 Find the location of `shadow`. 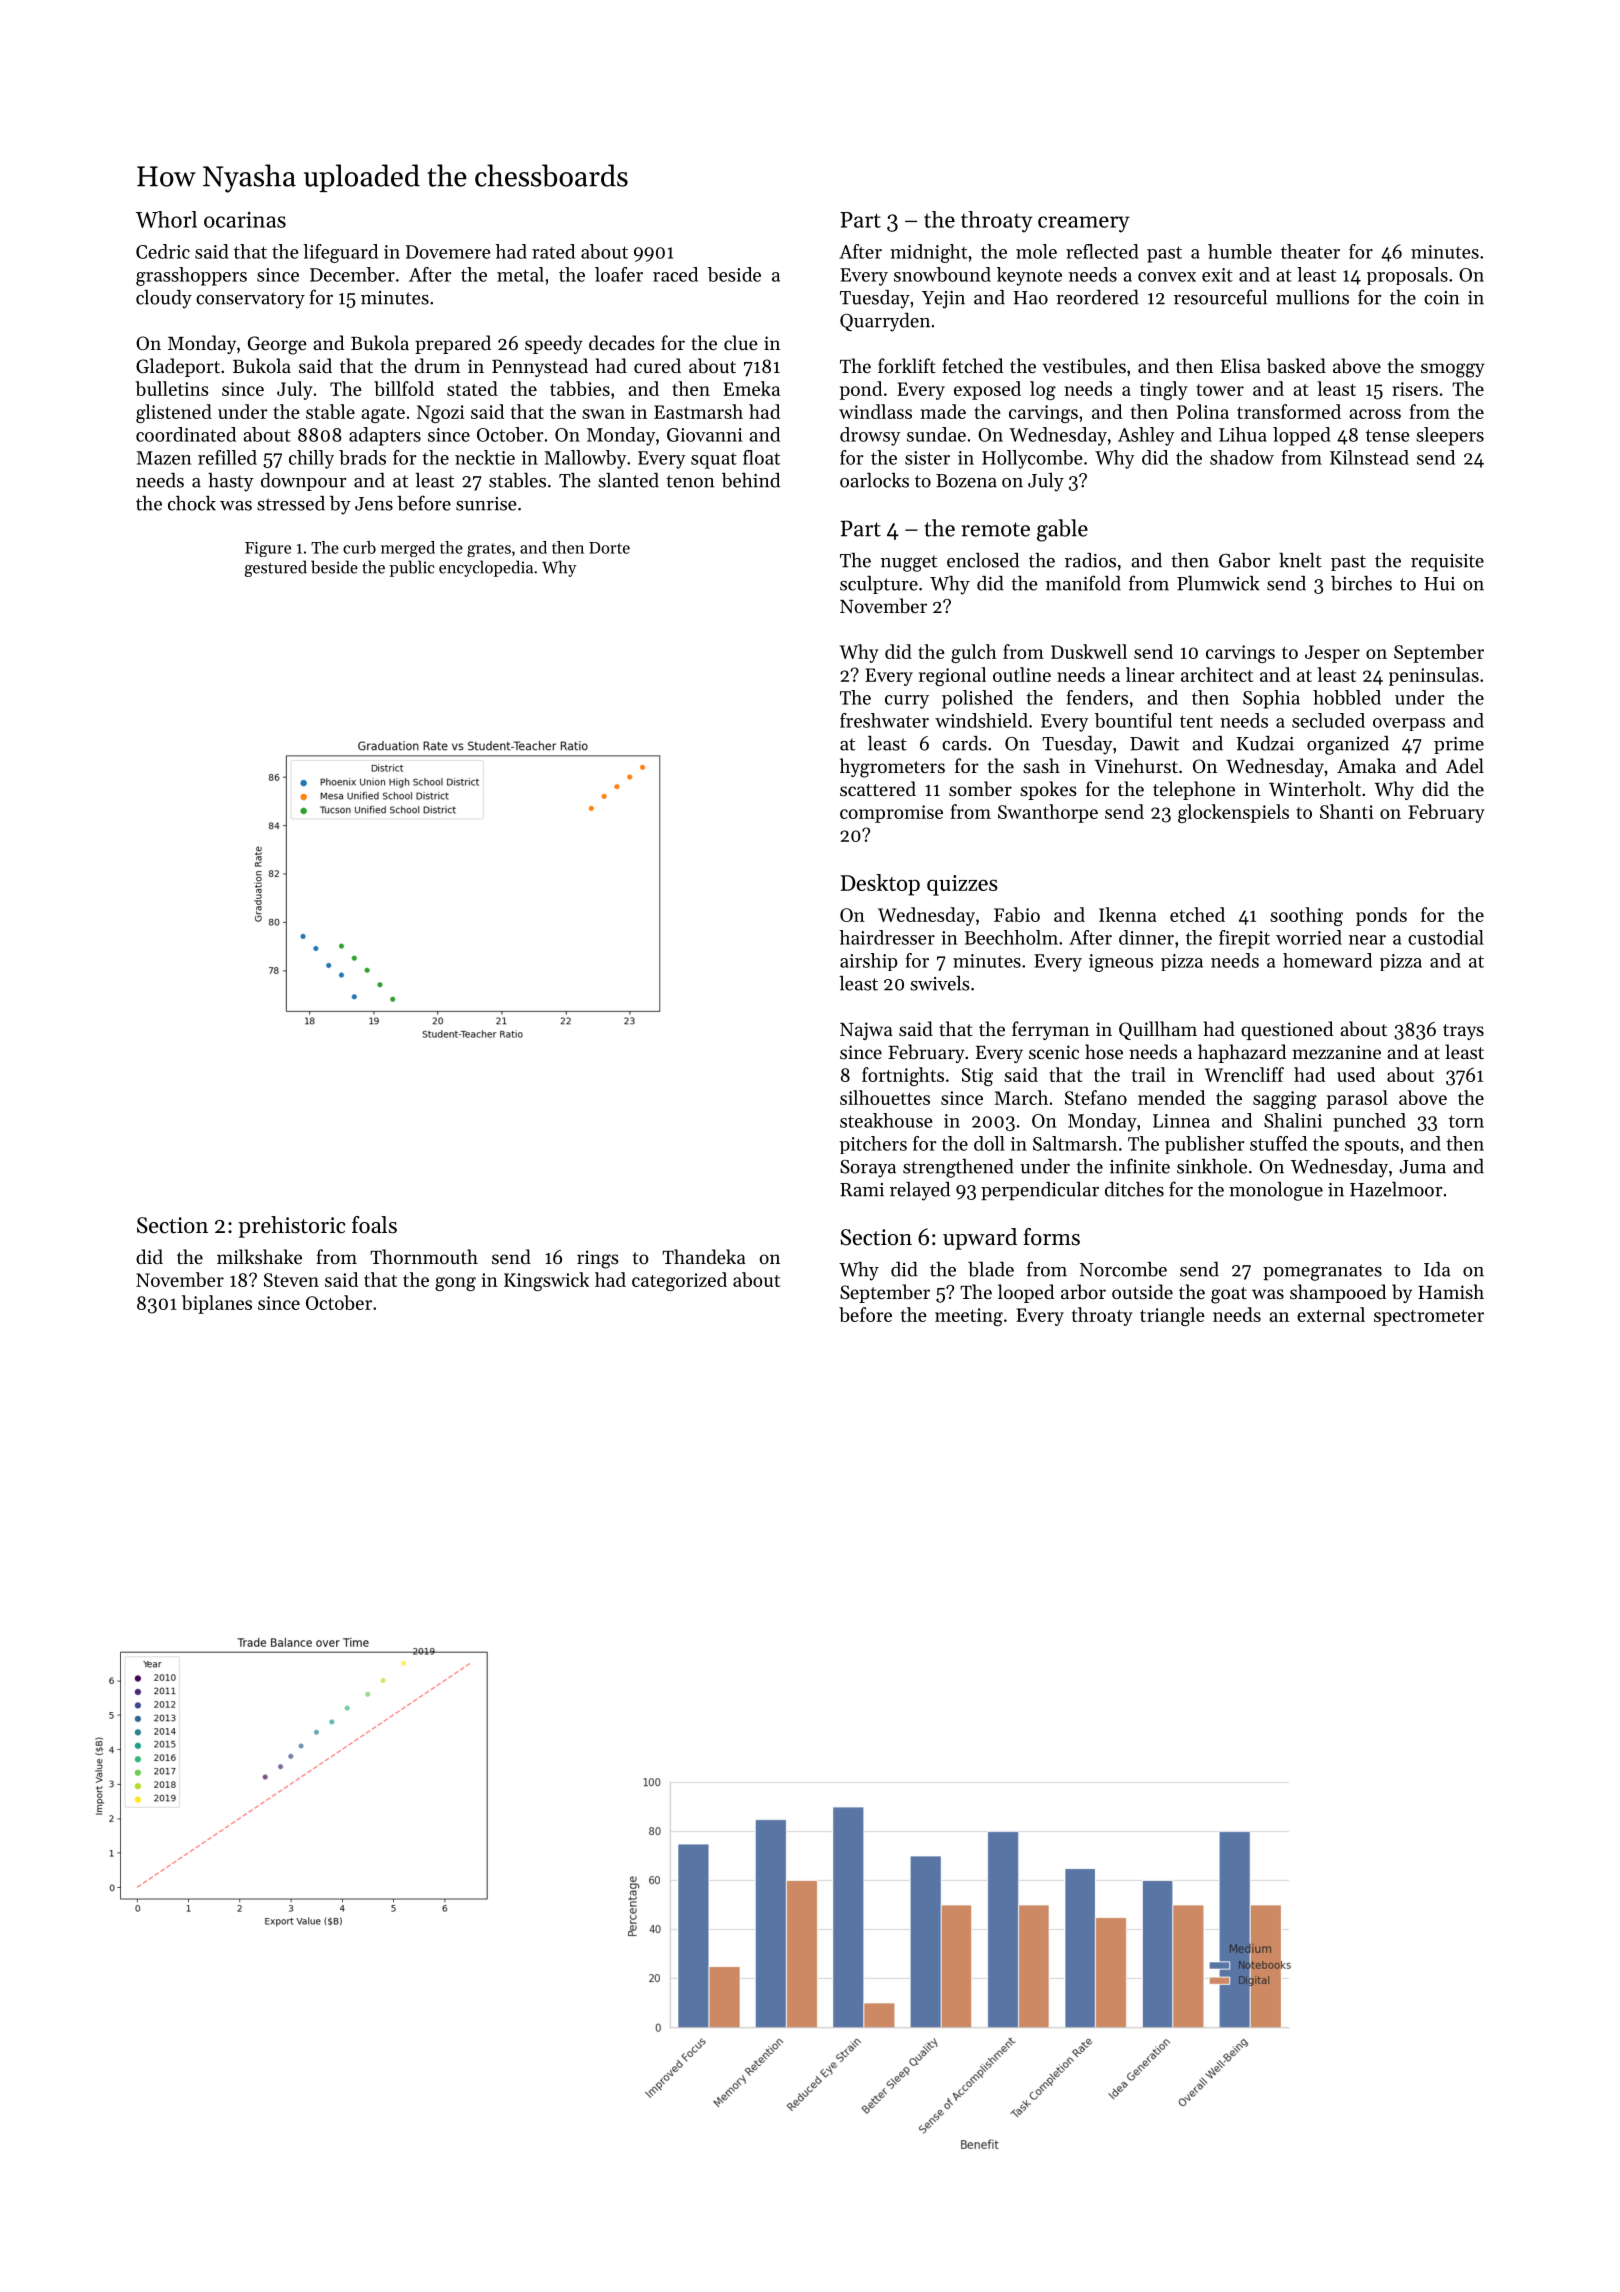

shadow is located at coordinates (1242, 457).
